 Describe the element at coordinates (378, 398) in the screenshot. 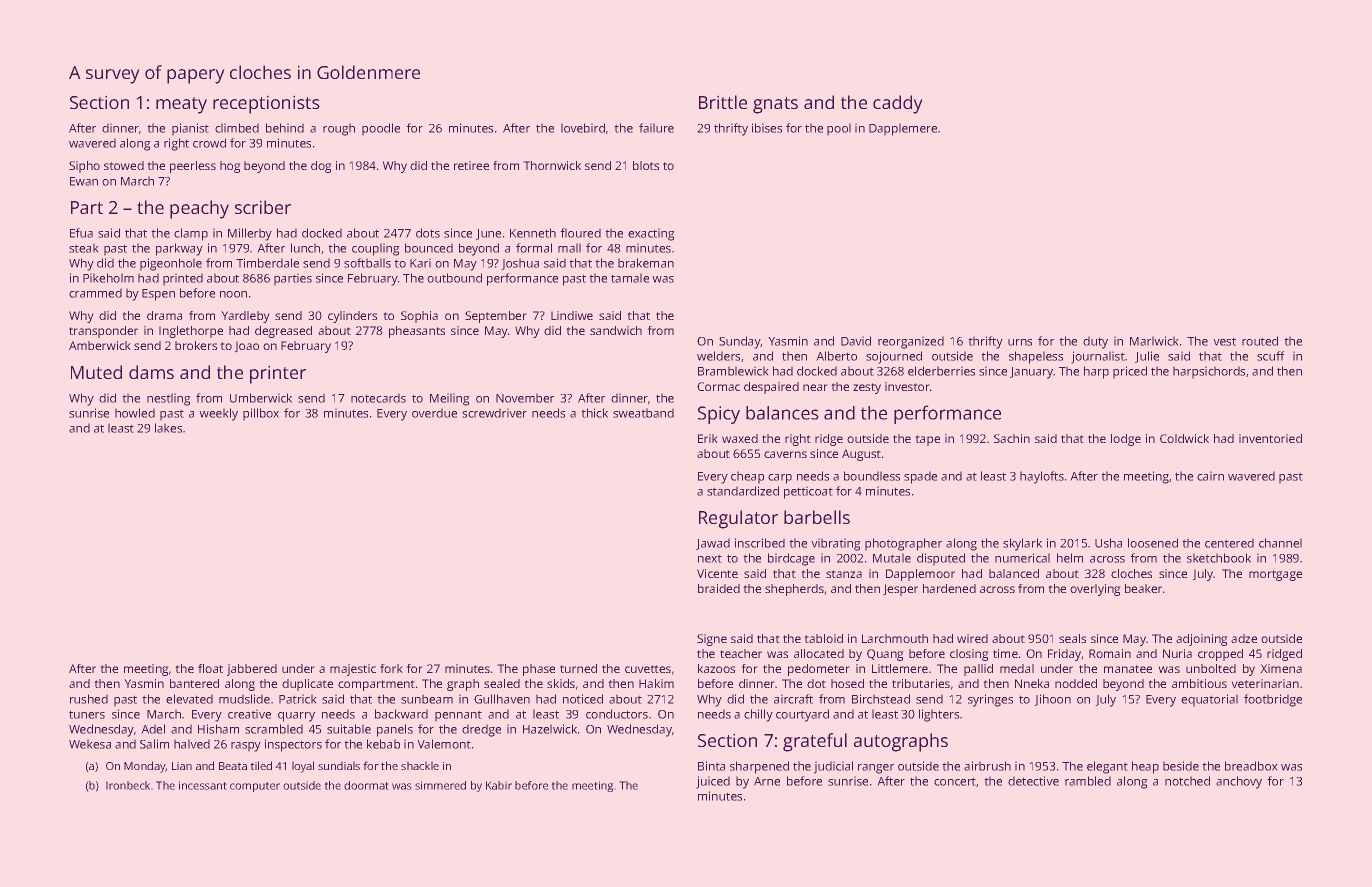

I see `notecards` at that location.
